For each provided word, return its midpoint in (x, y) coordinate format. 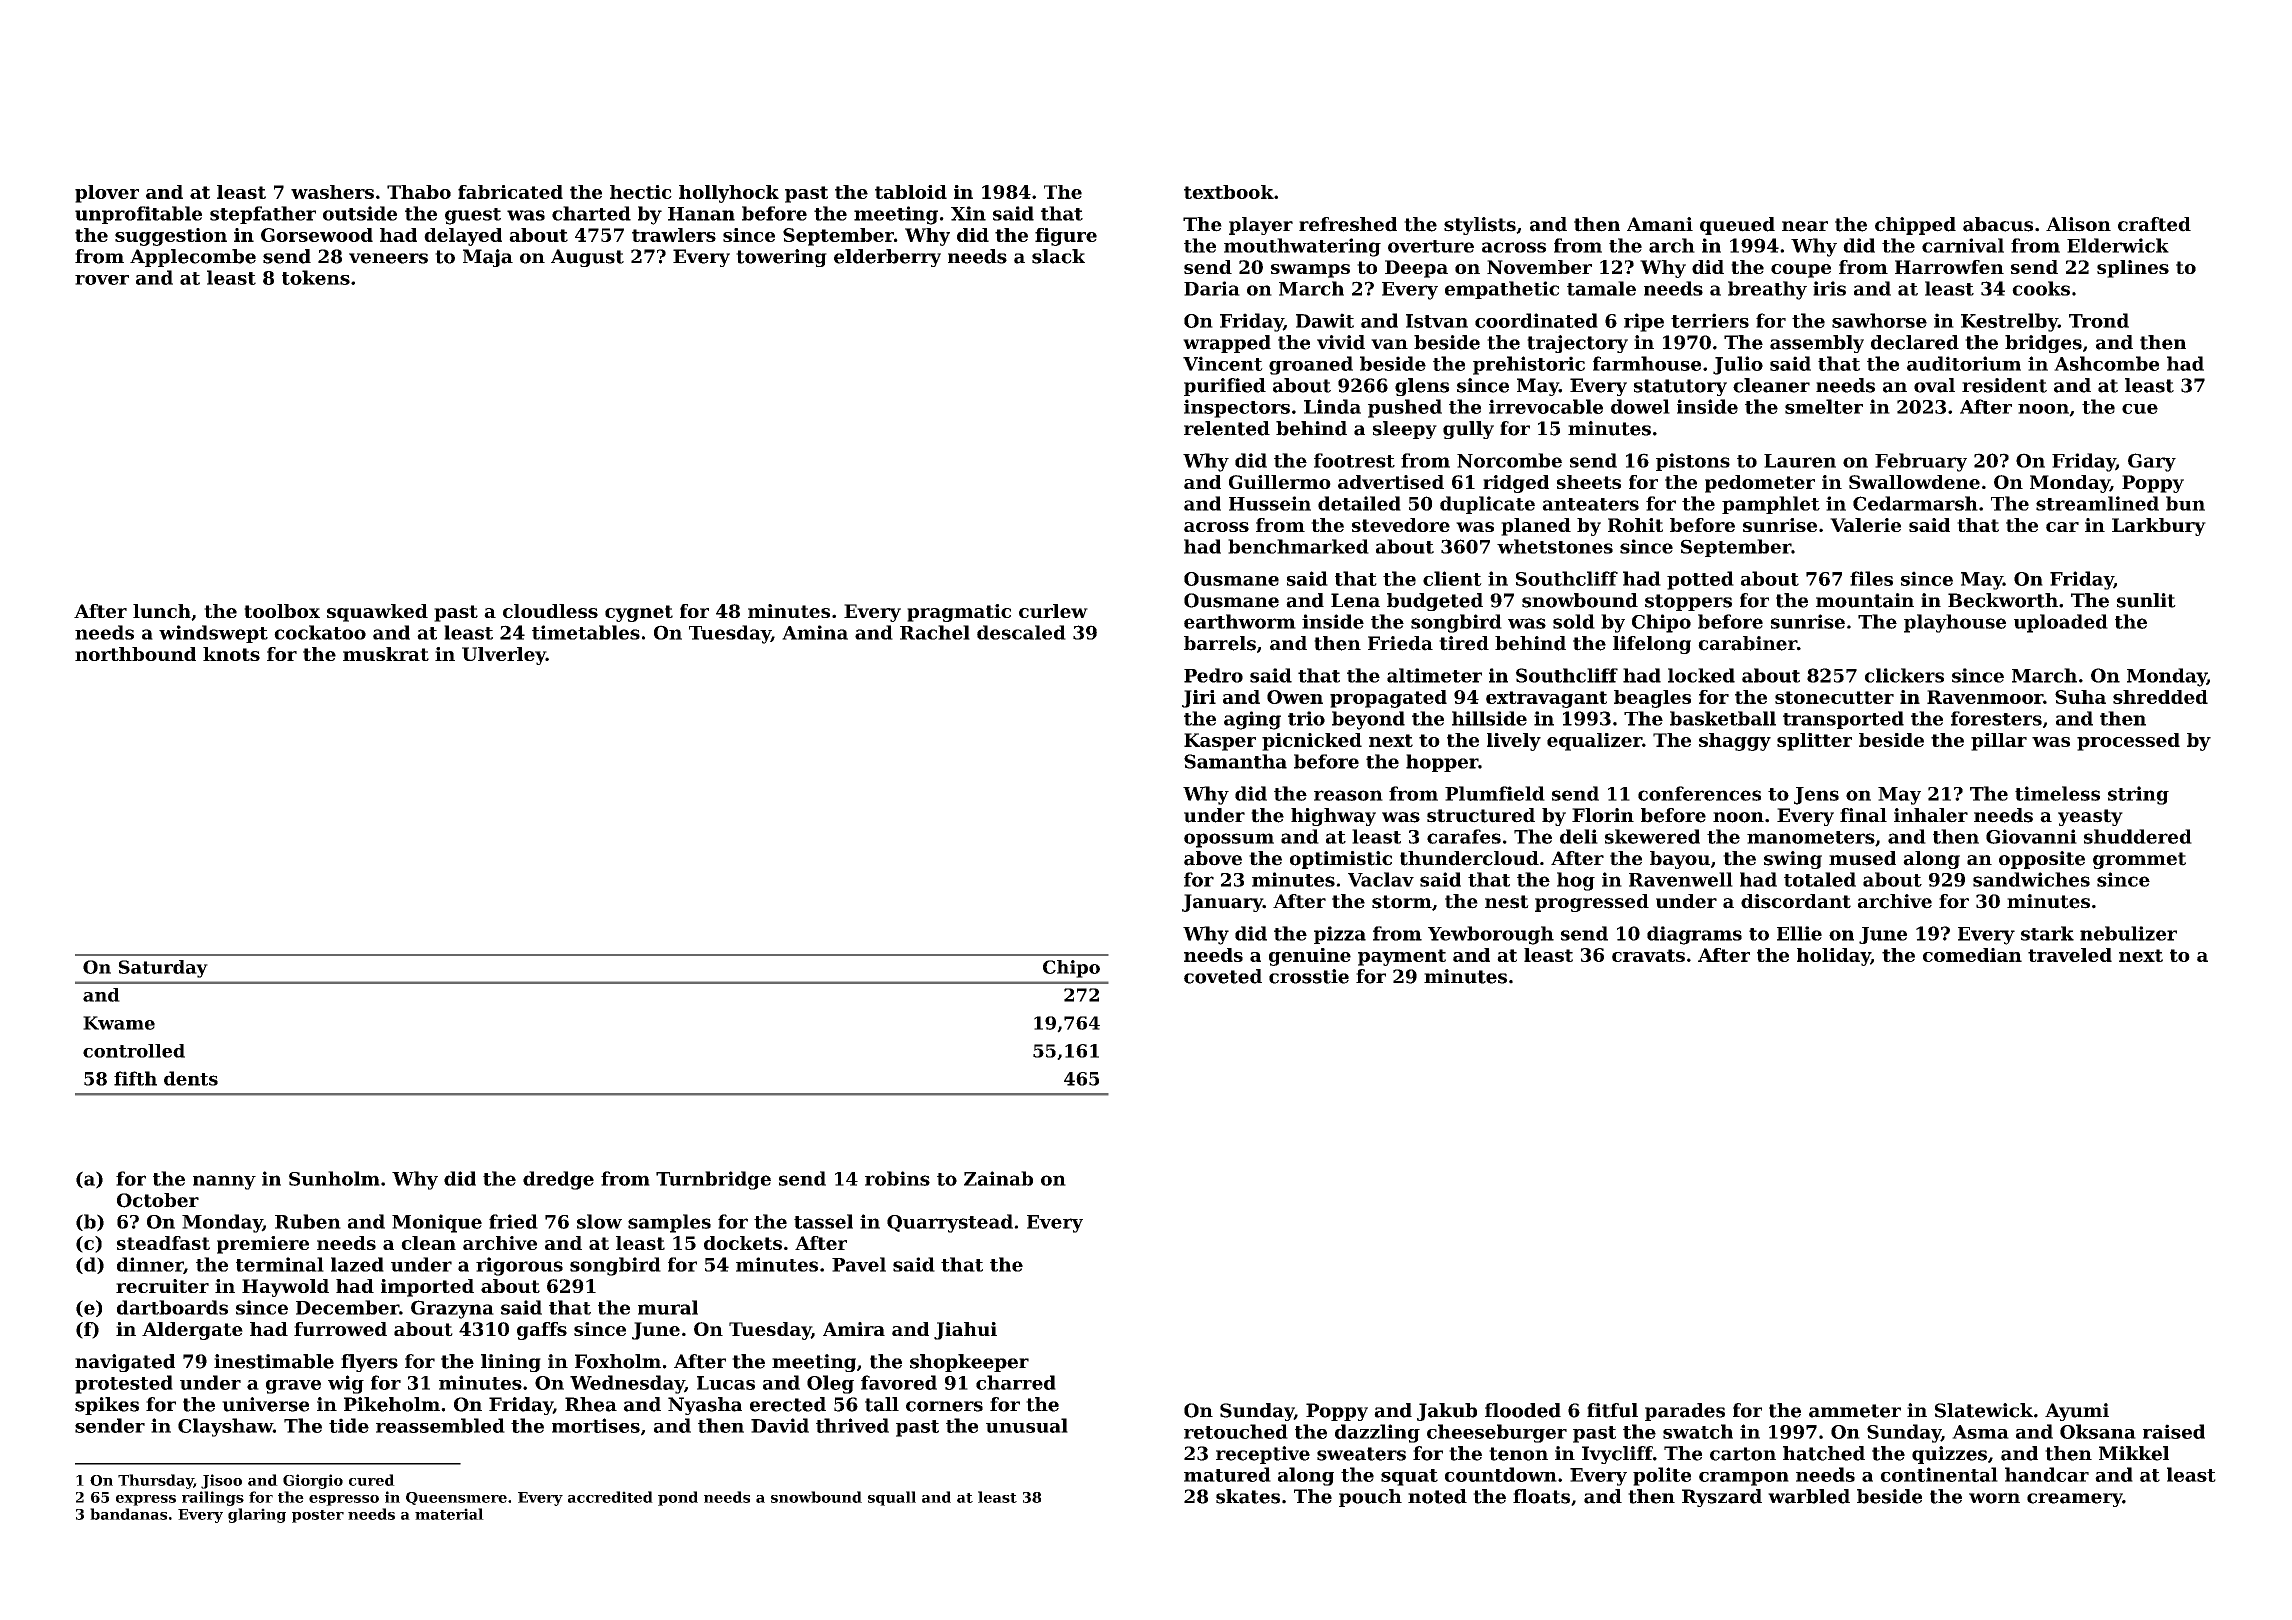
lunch (162, 611)
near (1805, 226)
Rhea (591, 1404)
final (1863, 815)
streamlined (2097, 503)
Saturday (163, 969)
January (1222, 903)
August (587, 258)
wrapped (1227, 344)
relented (1227, 428)
